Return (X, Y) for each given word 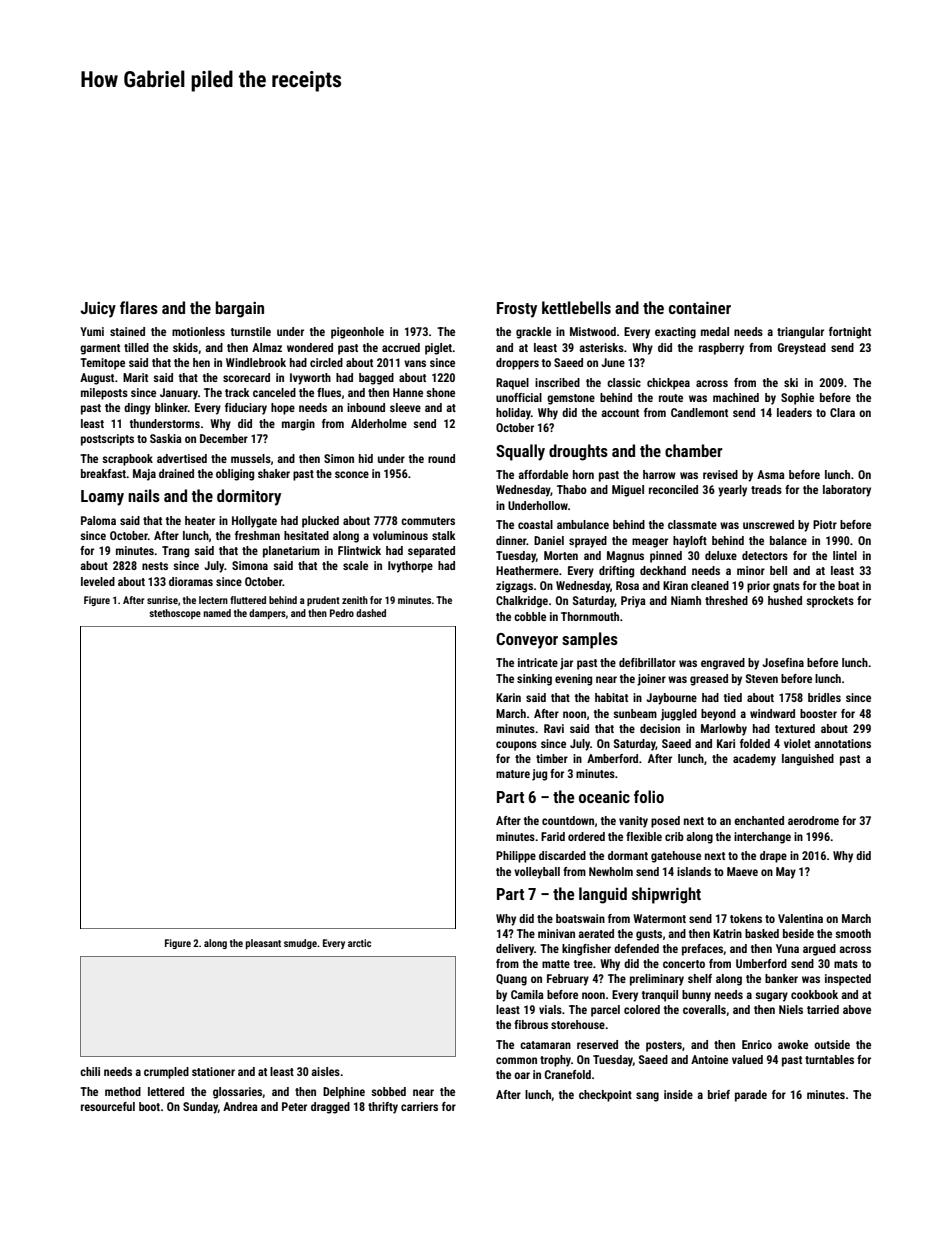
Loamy (102, 498)
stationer (213, 1071)
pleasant (263, 944)
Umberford (761, 963)
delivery (515, 950)
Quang (511, 980)
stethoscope (175, 614)
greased (709, 680)
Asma (771, 474)
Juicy (98, 310)
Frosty (517, 310)
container (700, 307)
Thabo (572, 489)
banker (781, 978)
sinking (534, 680)
